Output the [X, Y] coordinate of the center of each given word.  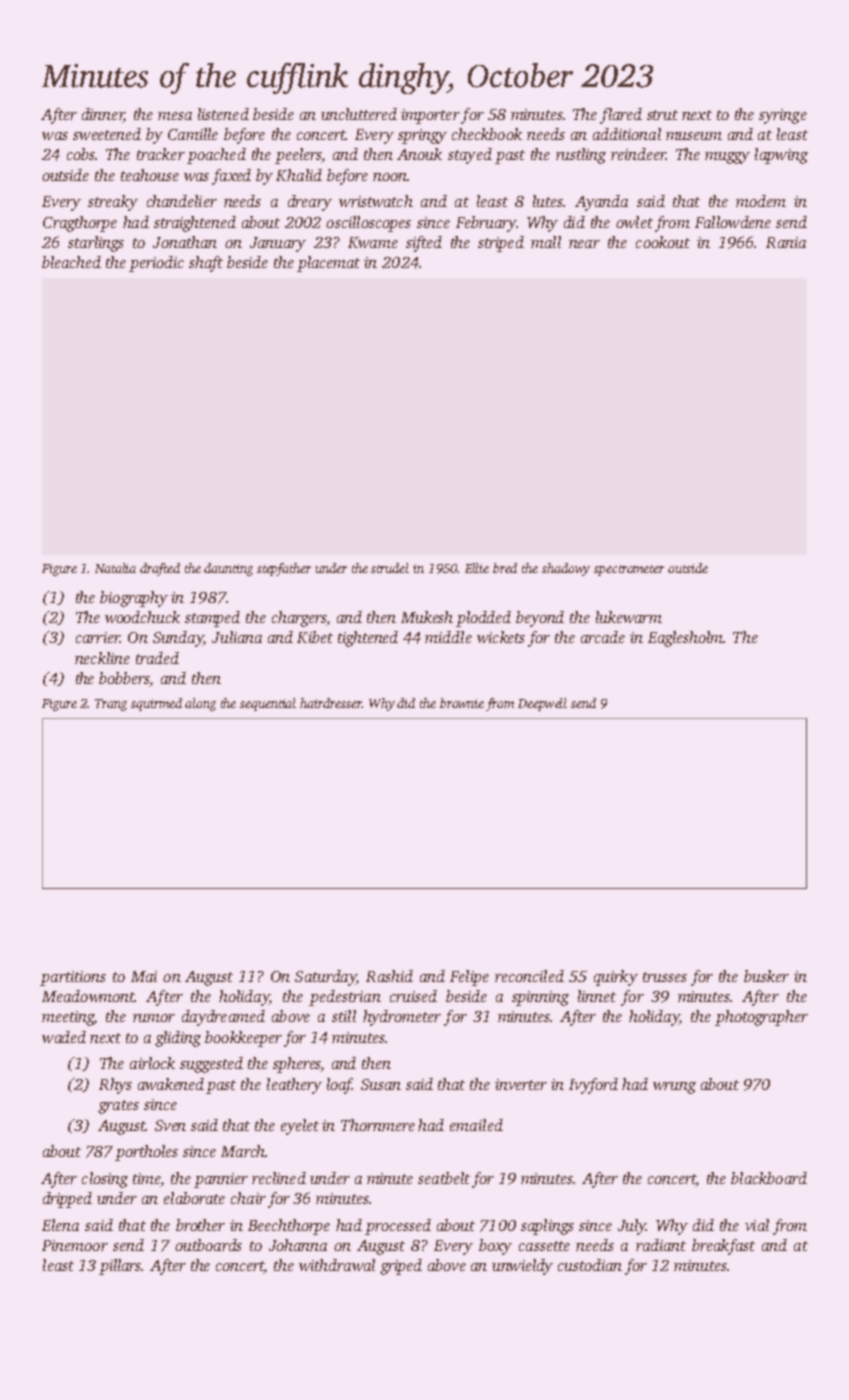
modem [761, 201]
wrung [674, 1088]
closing [105, 1180]
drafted [160, 569]
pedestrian [345, 998]
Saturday [325, 978]
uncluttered [359, 114]
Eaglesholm [686, 639]
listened [223, 114]
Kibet [315, 637]
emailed [476, 1125]
